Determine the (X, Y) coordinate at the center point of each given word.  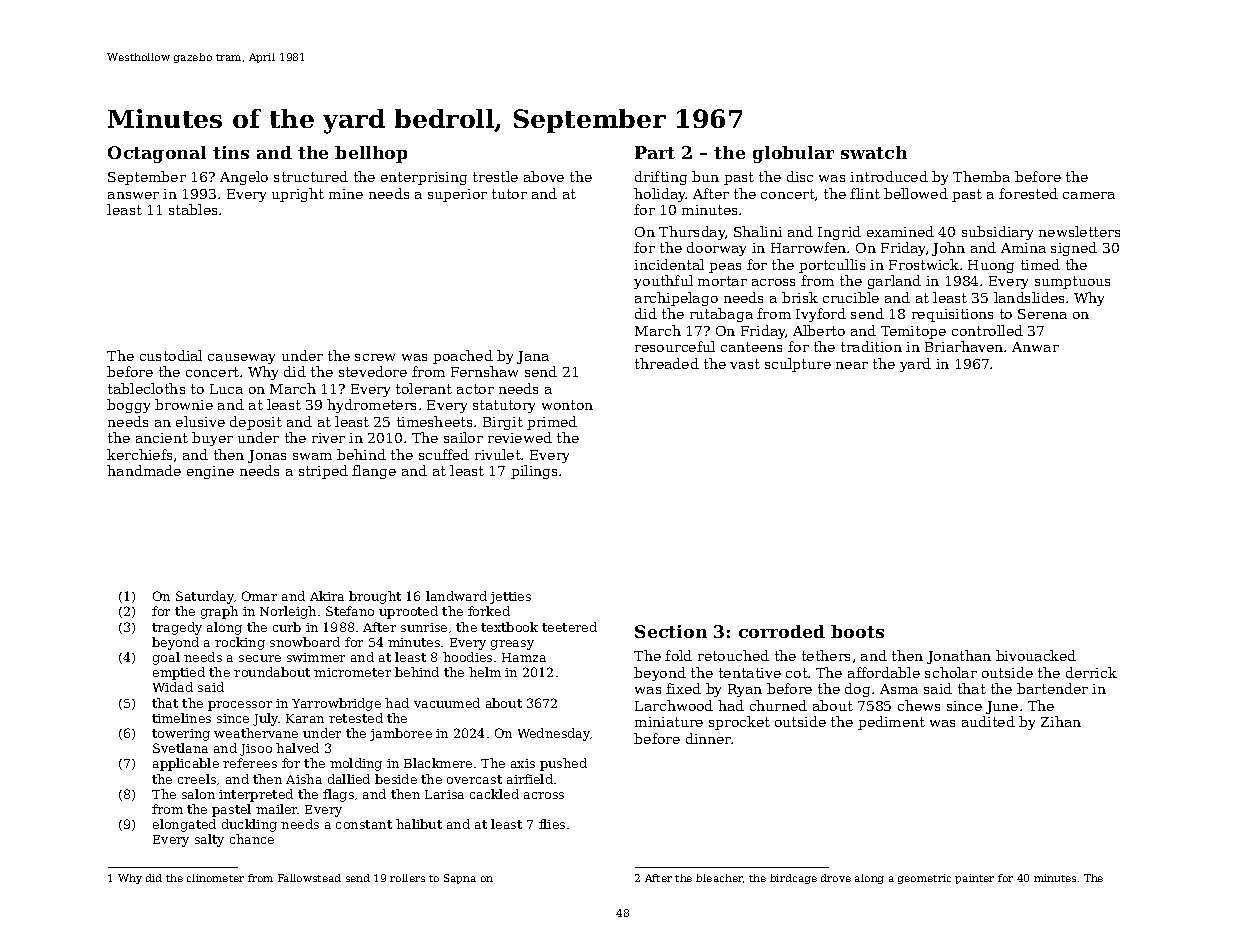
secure (260, 658)
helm (485, 672)
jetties (510, 598)
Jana (533, 357)
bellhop (371, 154)
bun (705, 176)
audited (988, 721)
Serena (1042, 314)
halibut (419, 824)
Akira (327, 596)
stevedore (373, 371)
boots (857, 631)
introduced (889, 176)
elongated (184, 825)
